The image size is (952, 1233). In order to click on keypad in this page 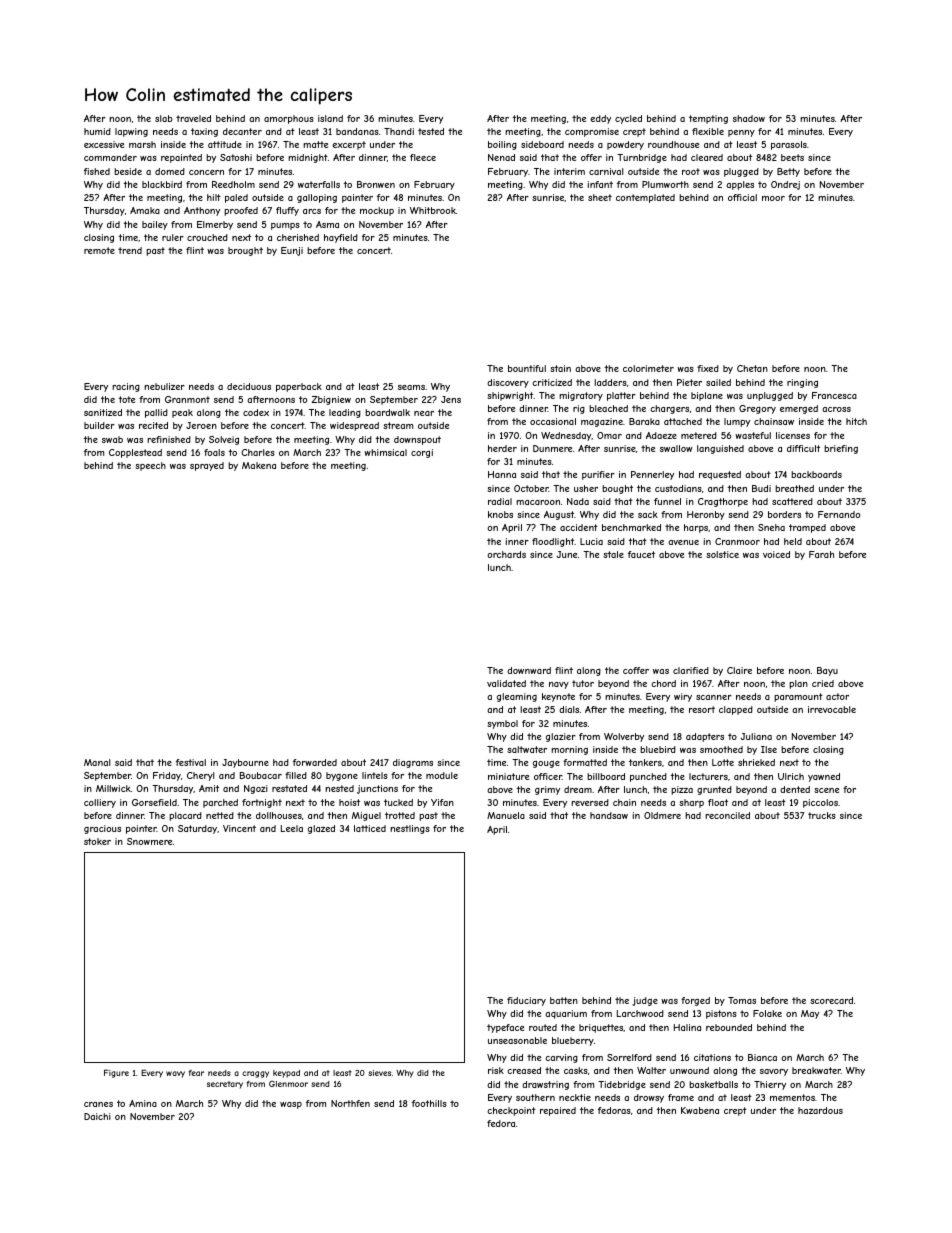, I will do `click(286, 1074)`.
